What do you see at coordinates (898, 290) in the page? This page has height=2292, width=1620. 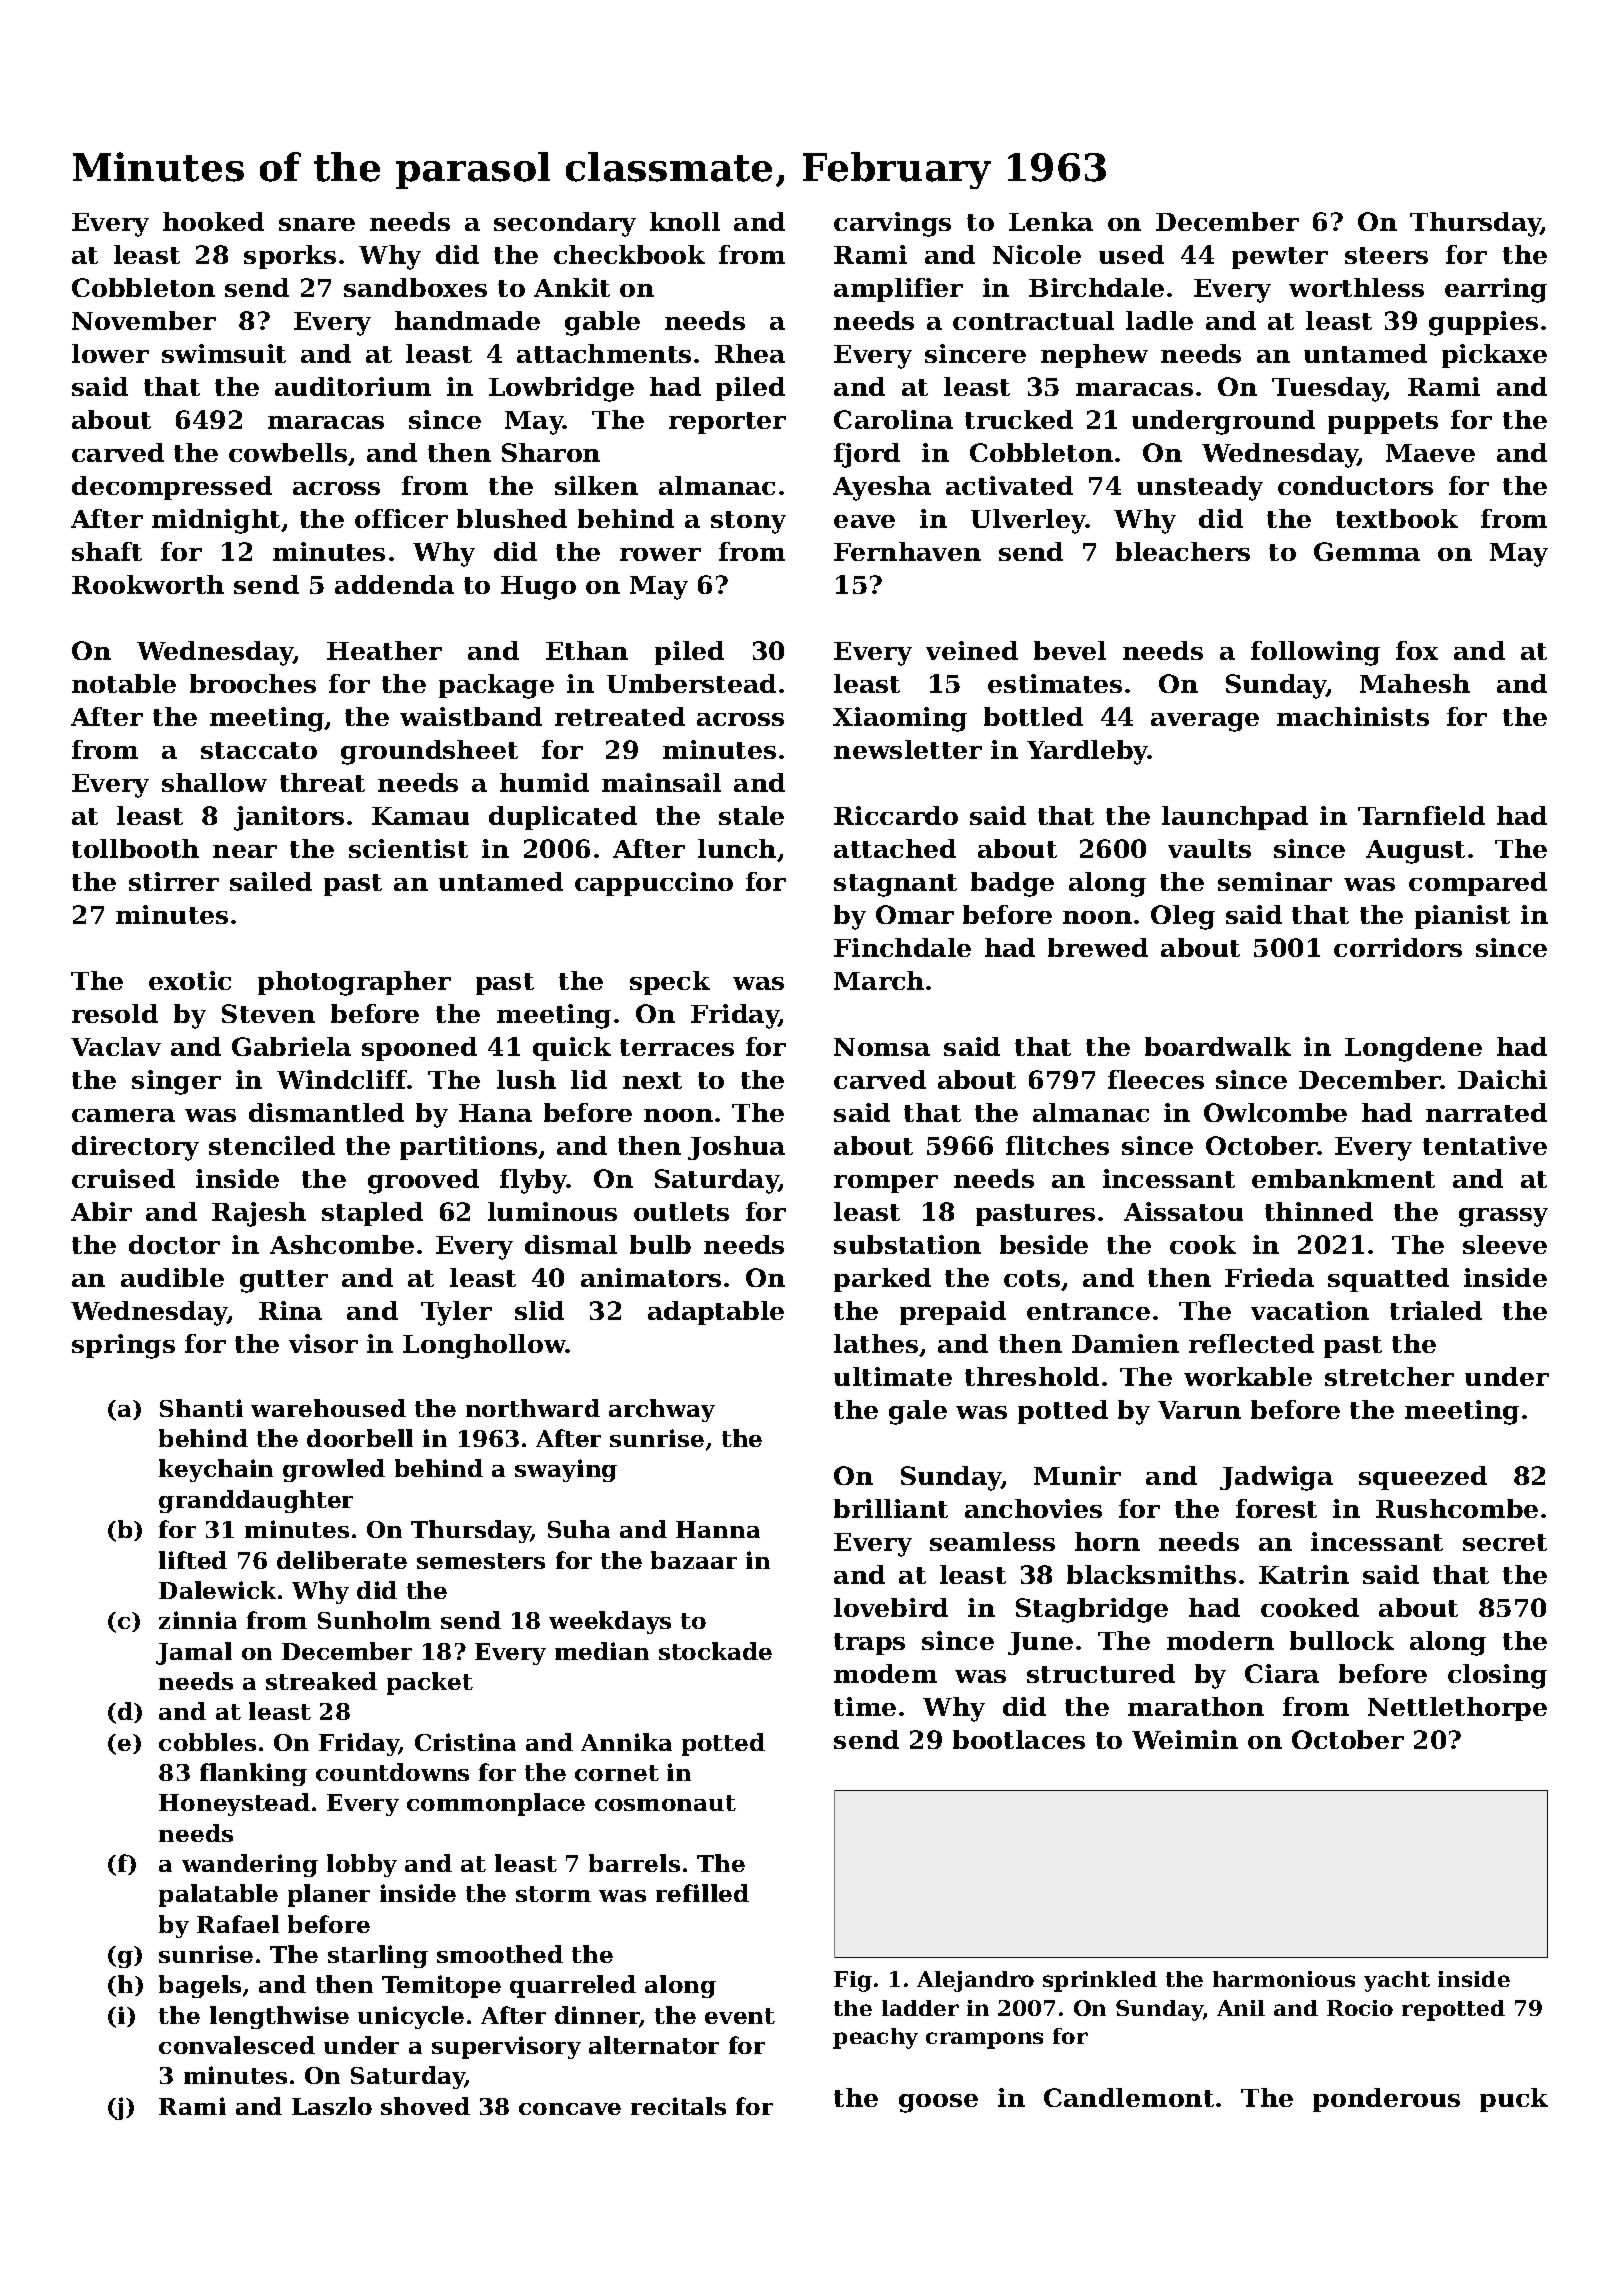 I see `amplifier` at bounding box center [898, 290].
